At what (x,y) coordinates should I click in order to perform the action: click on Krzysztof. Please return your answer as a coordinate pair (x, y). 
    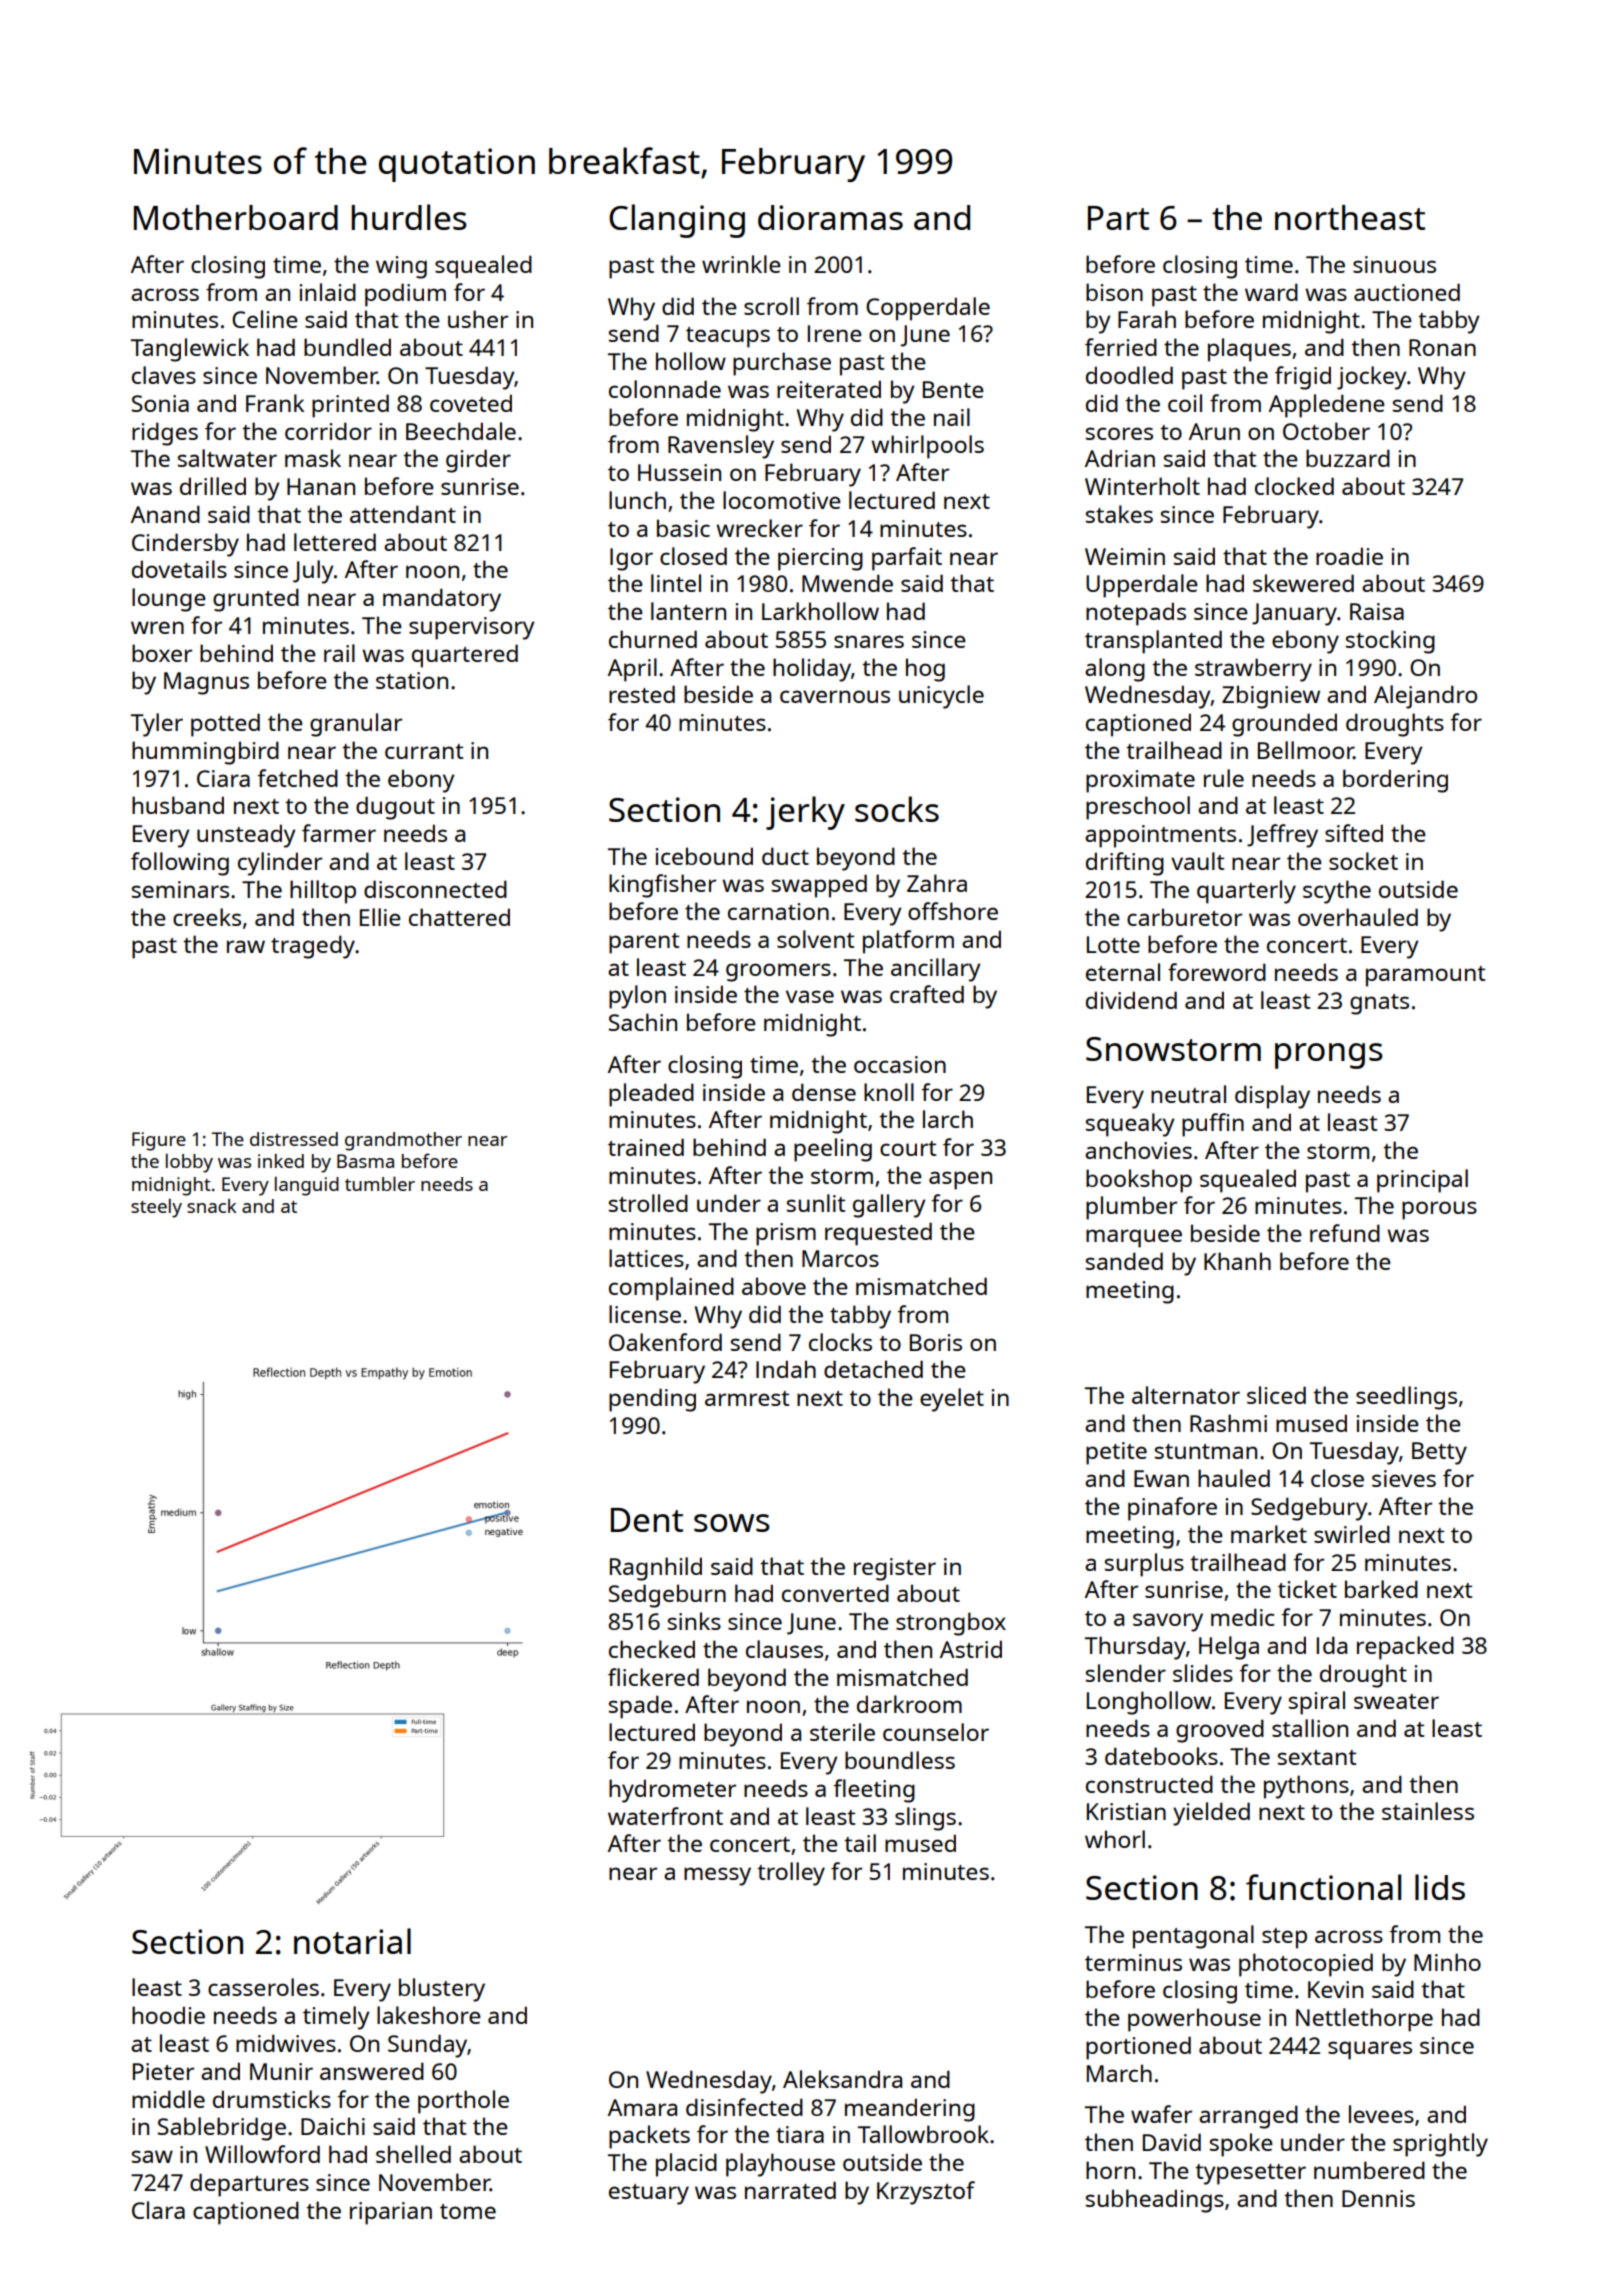
    Looking at the image, I should click on (926, 2193).
